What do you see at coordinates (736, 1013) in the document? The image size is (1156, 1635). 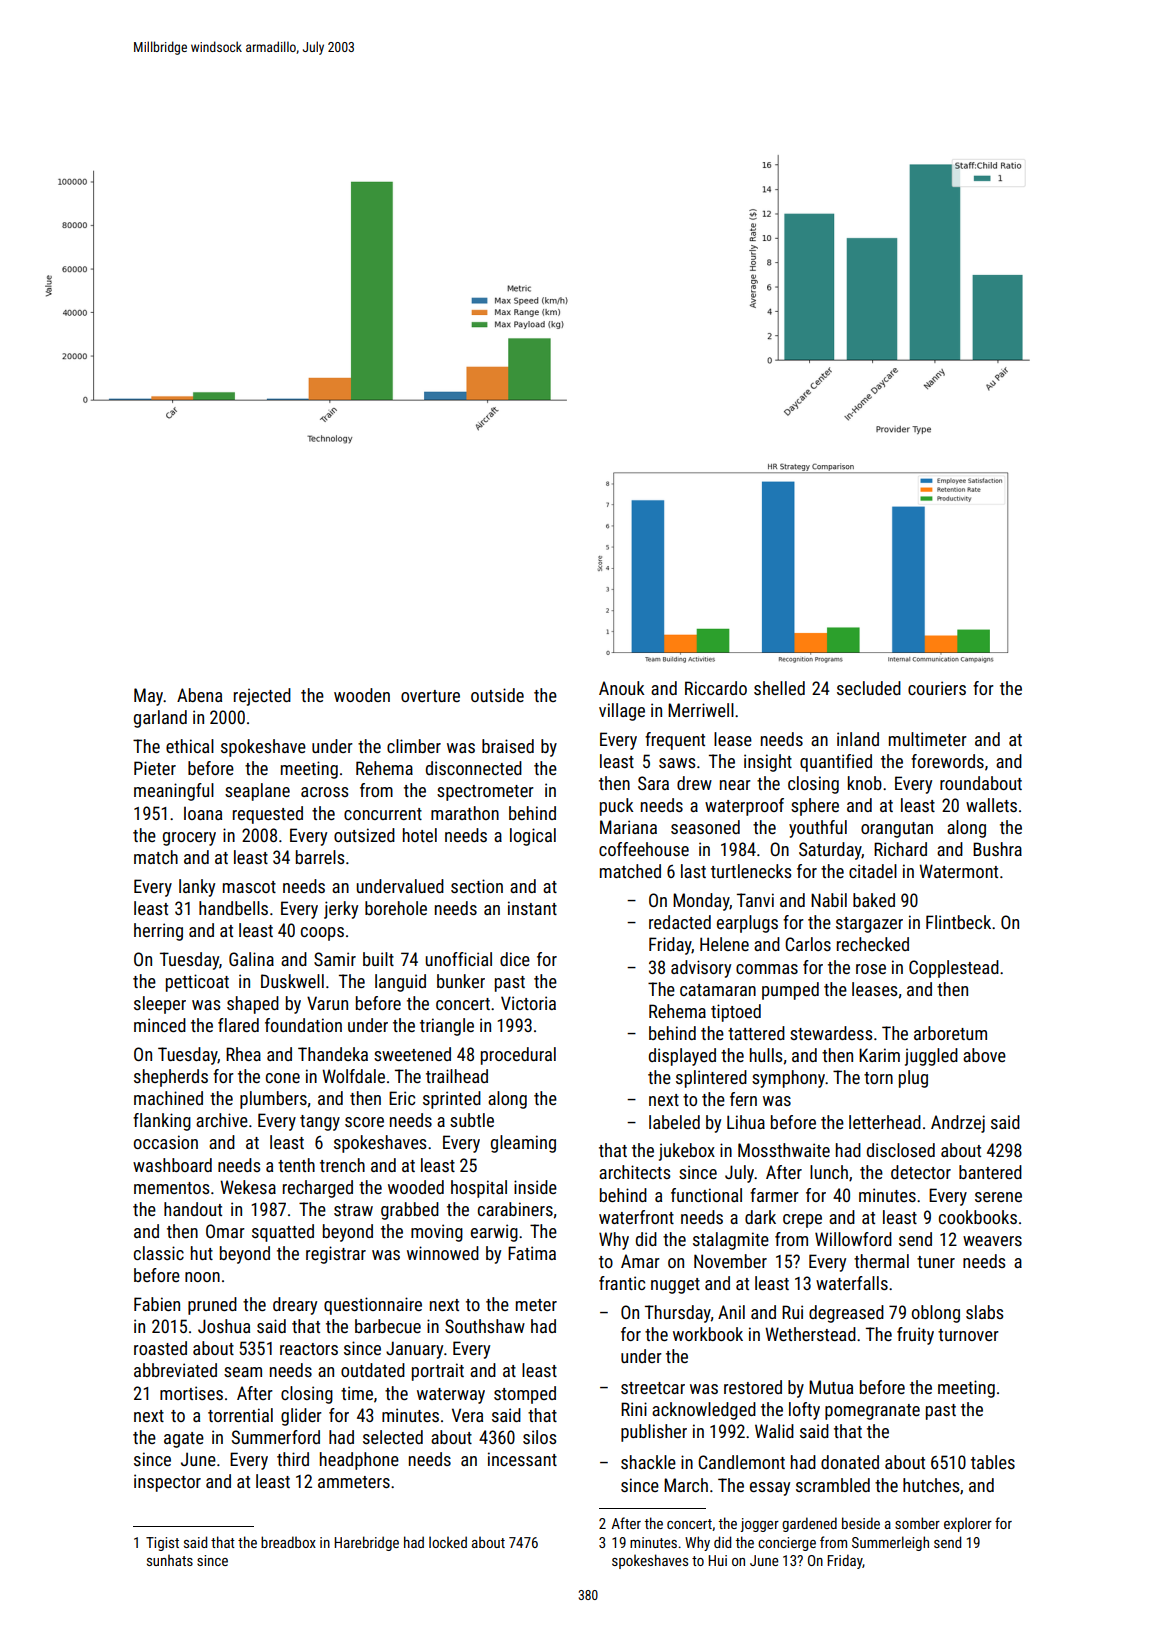 I see `tiptoed` at bounding box center [736, 1013].
